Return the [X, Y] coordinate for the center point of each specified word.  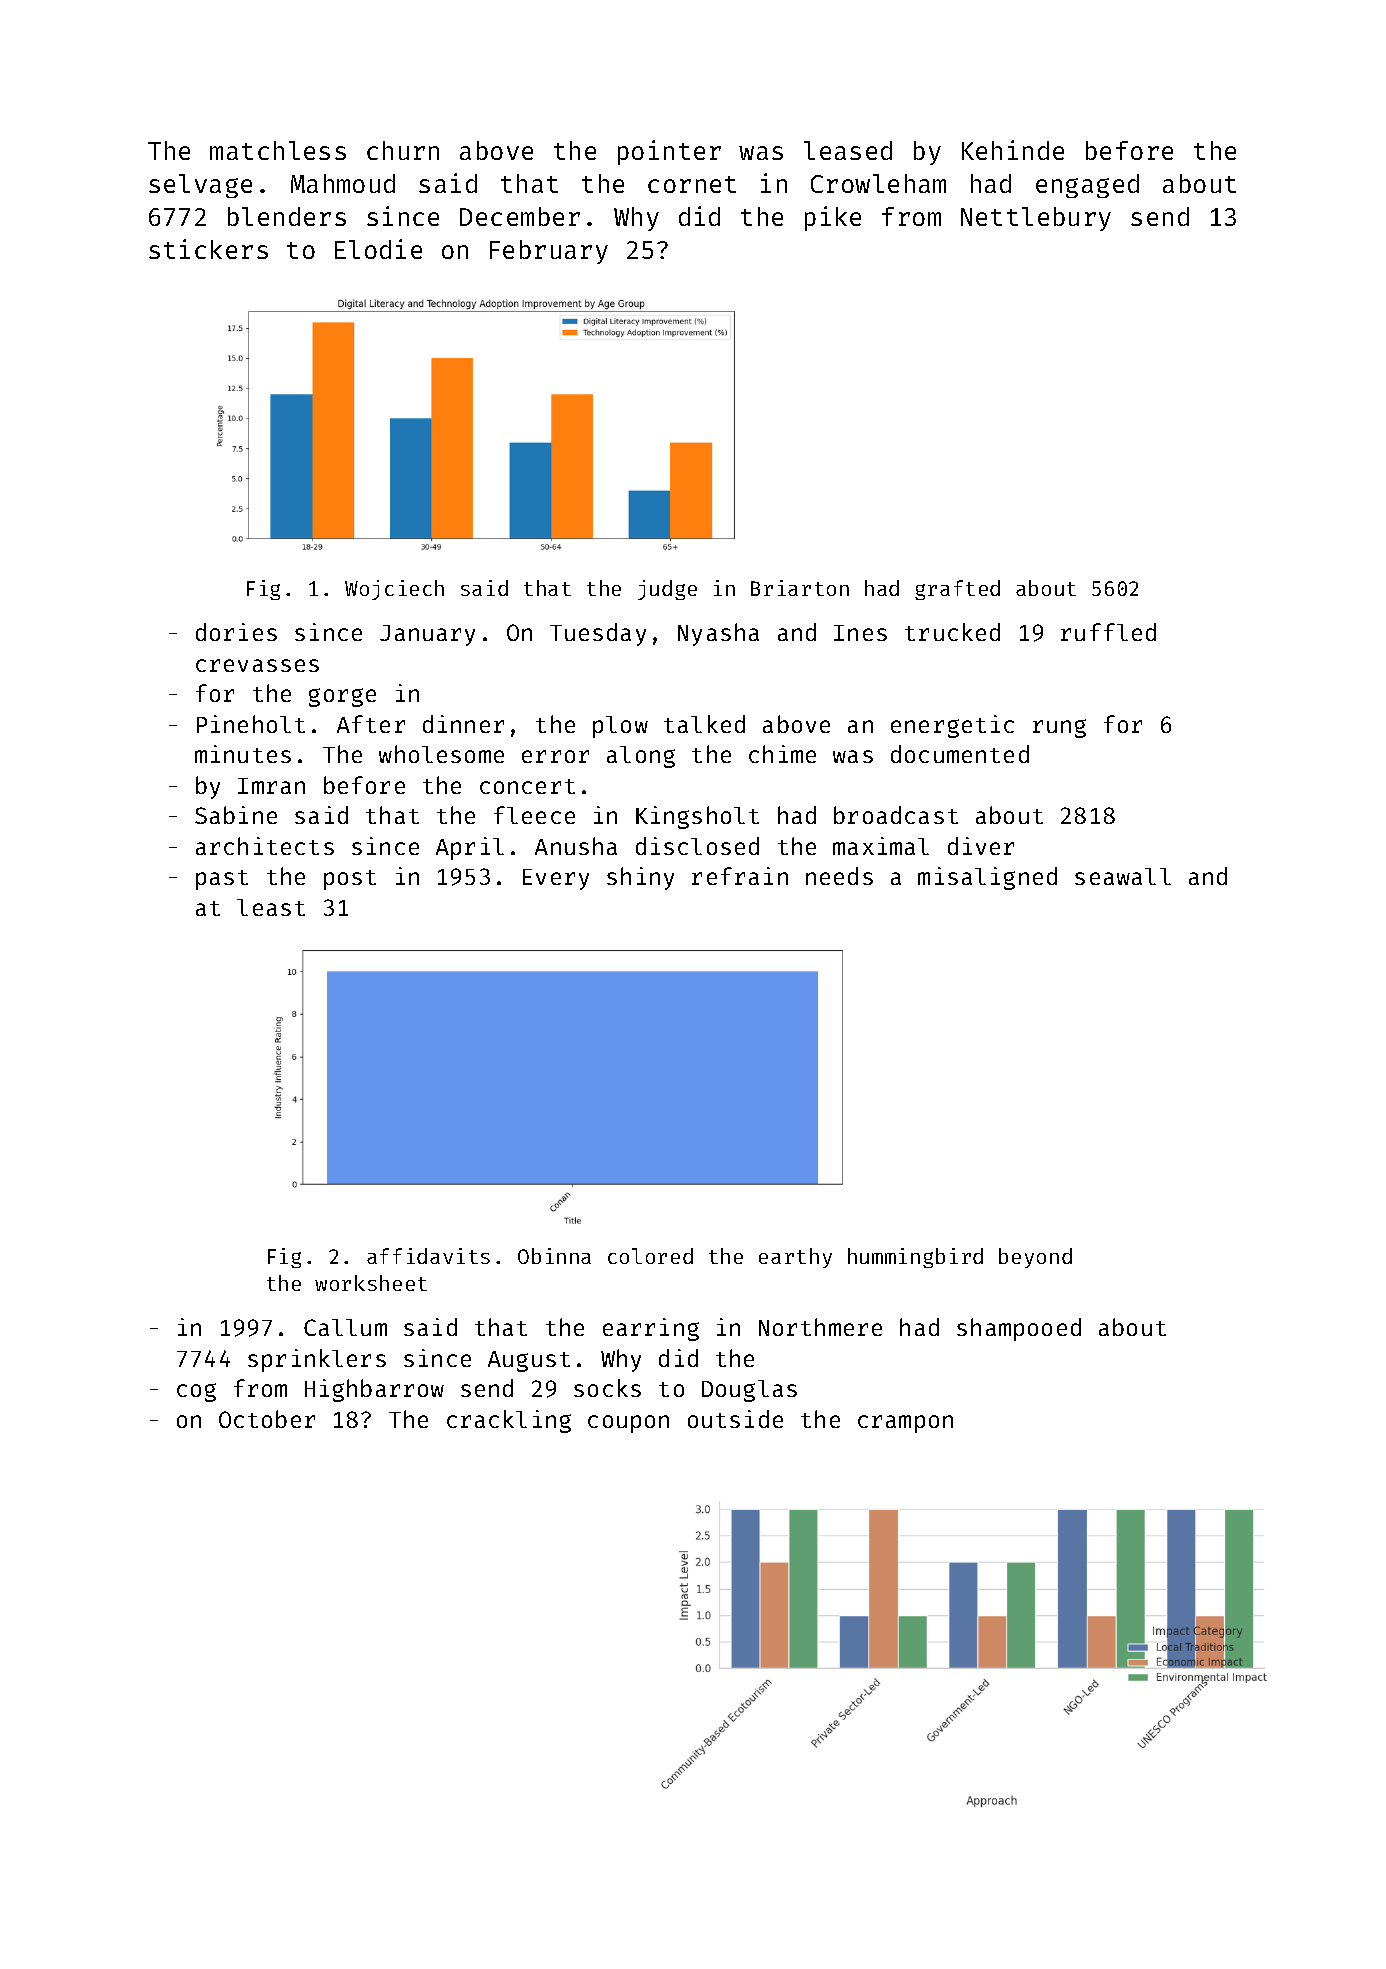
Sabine [236, 815]
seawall [1123, 876]
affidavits [428, 1256]
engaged [1087, 186]
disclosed [697, 846]
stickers [208, 249]
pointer [669, 152]
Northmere [820, 1327]
